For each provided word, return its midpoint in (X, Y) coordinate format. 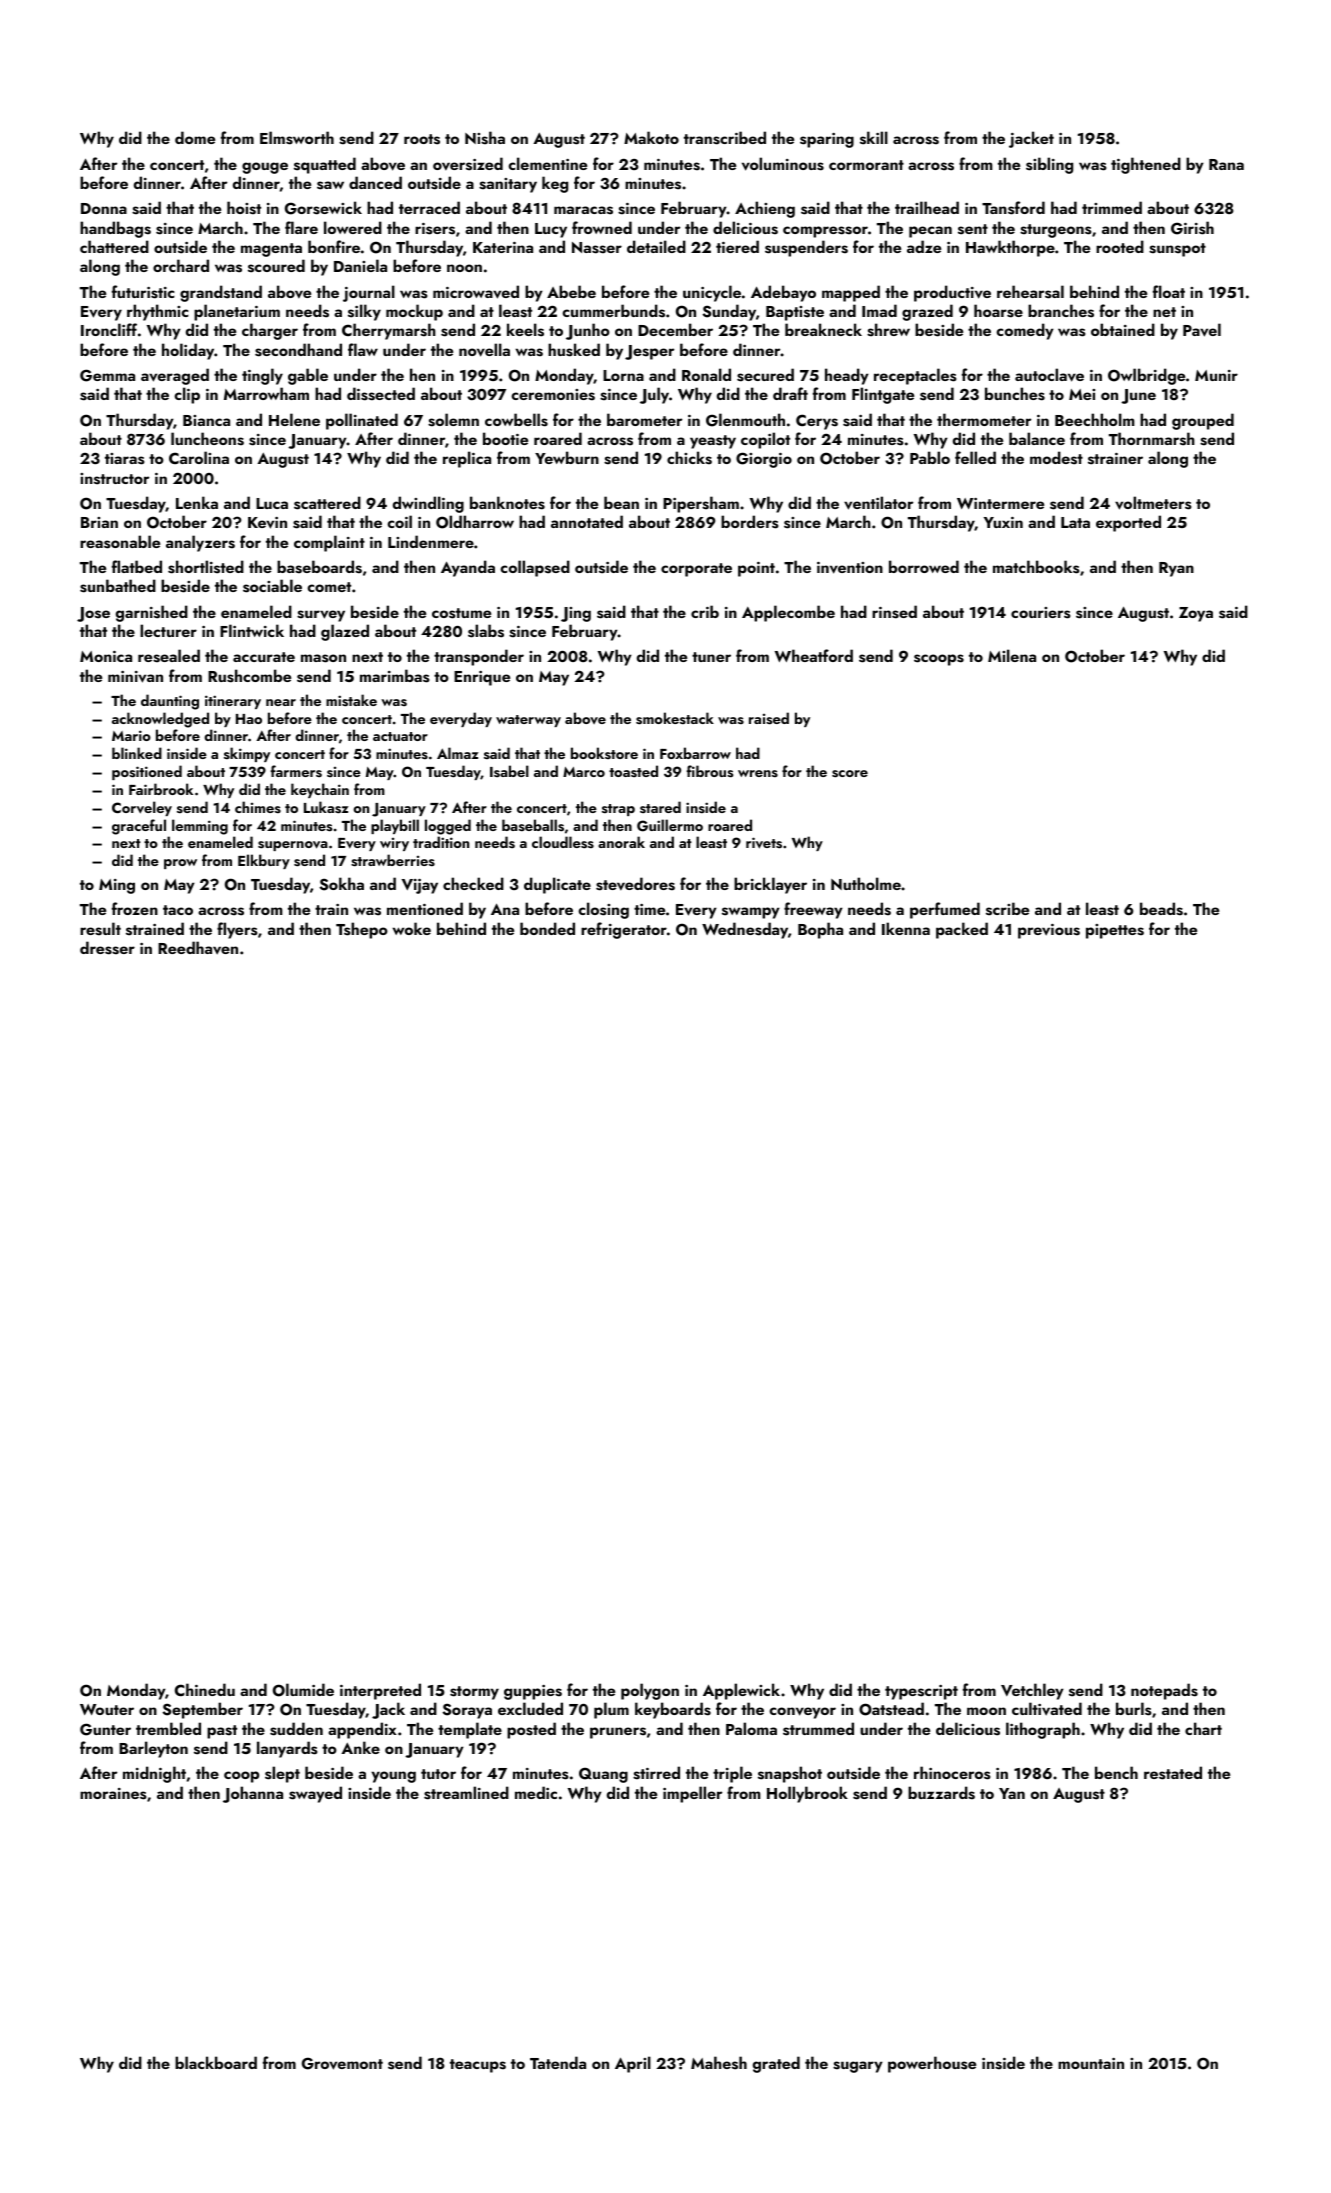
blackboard (216, 2062)
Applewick (741, 1691)
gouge (265, 168)
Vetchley (1032, 1691)
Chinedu (205, 1689)
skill (874, 138)
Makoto (651, 137)
